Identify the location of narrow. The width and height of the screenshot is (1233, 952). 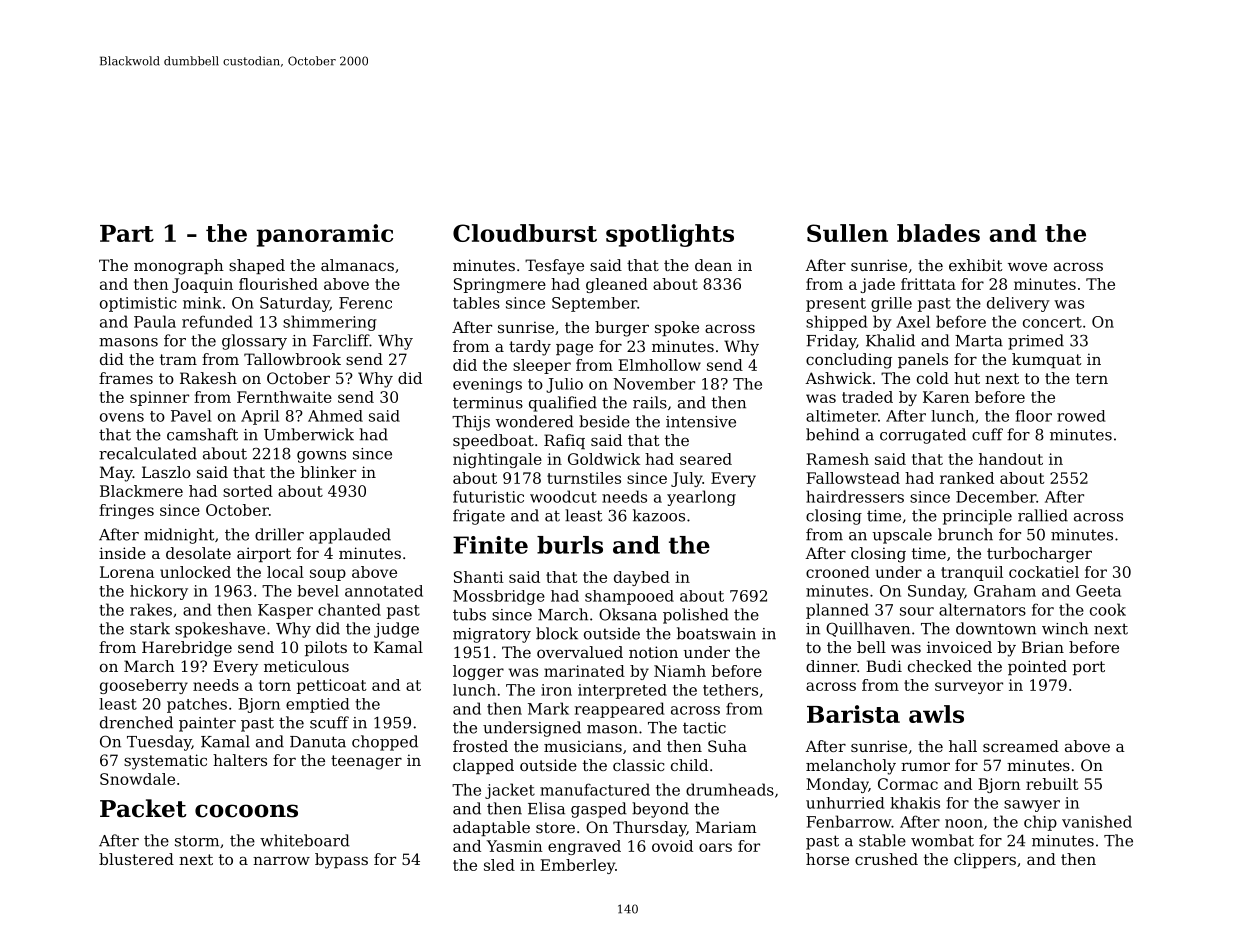
(281, 860).
